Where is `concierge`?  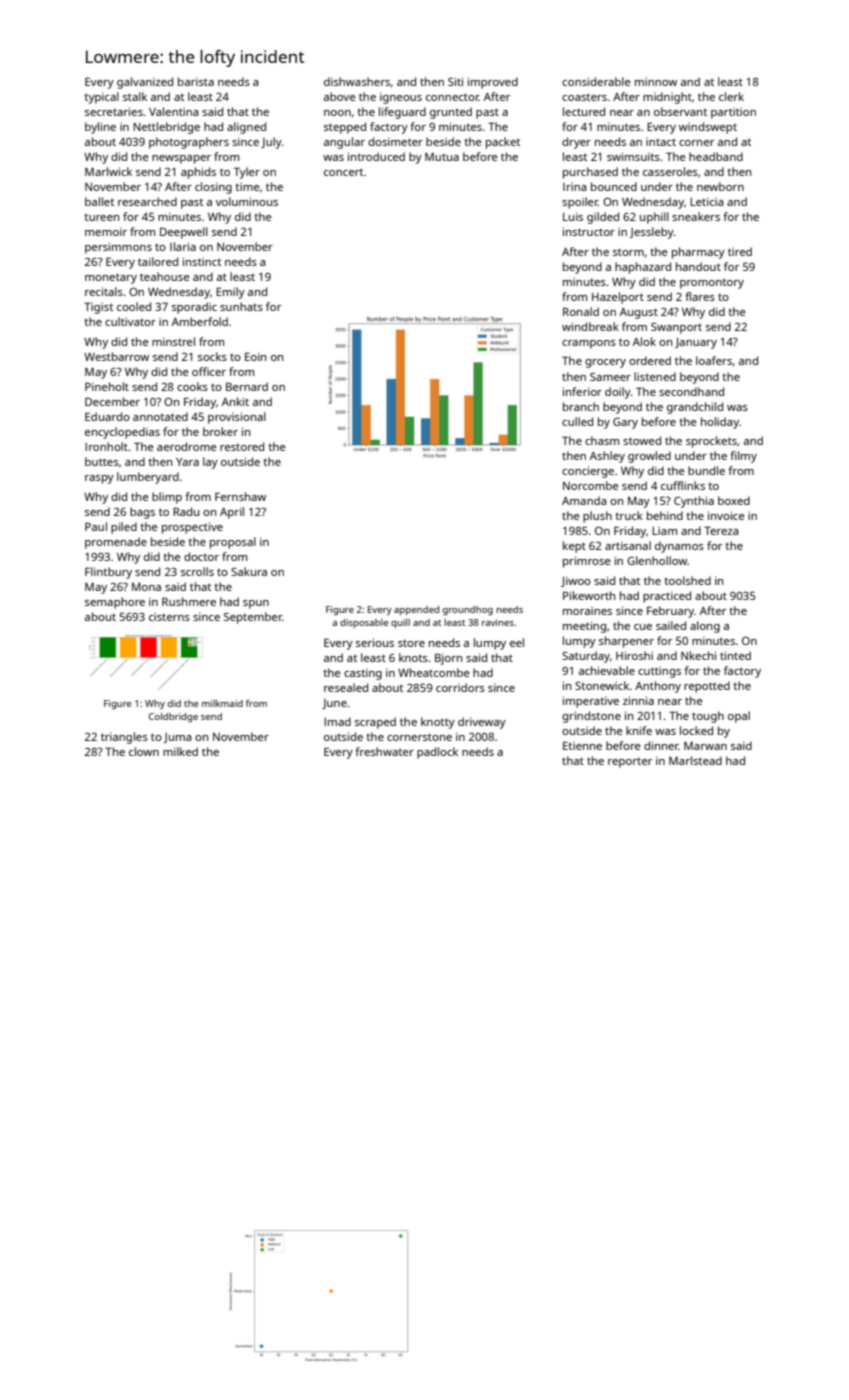
concierge is located at coordinates (588, 472).
